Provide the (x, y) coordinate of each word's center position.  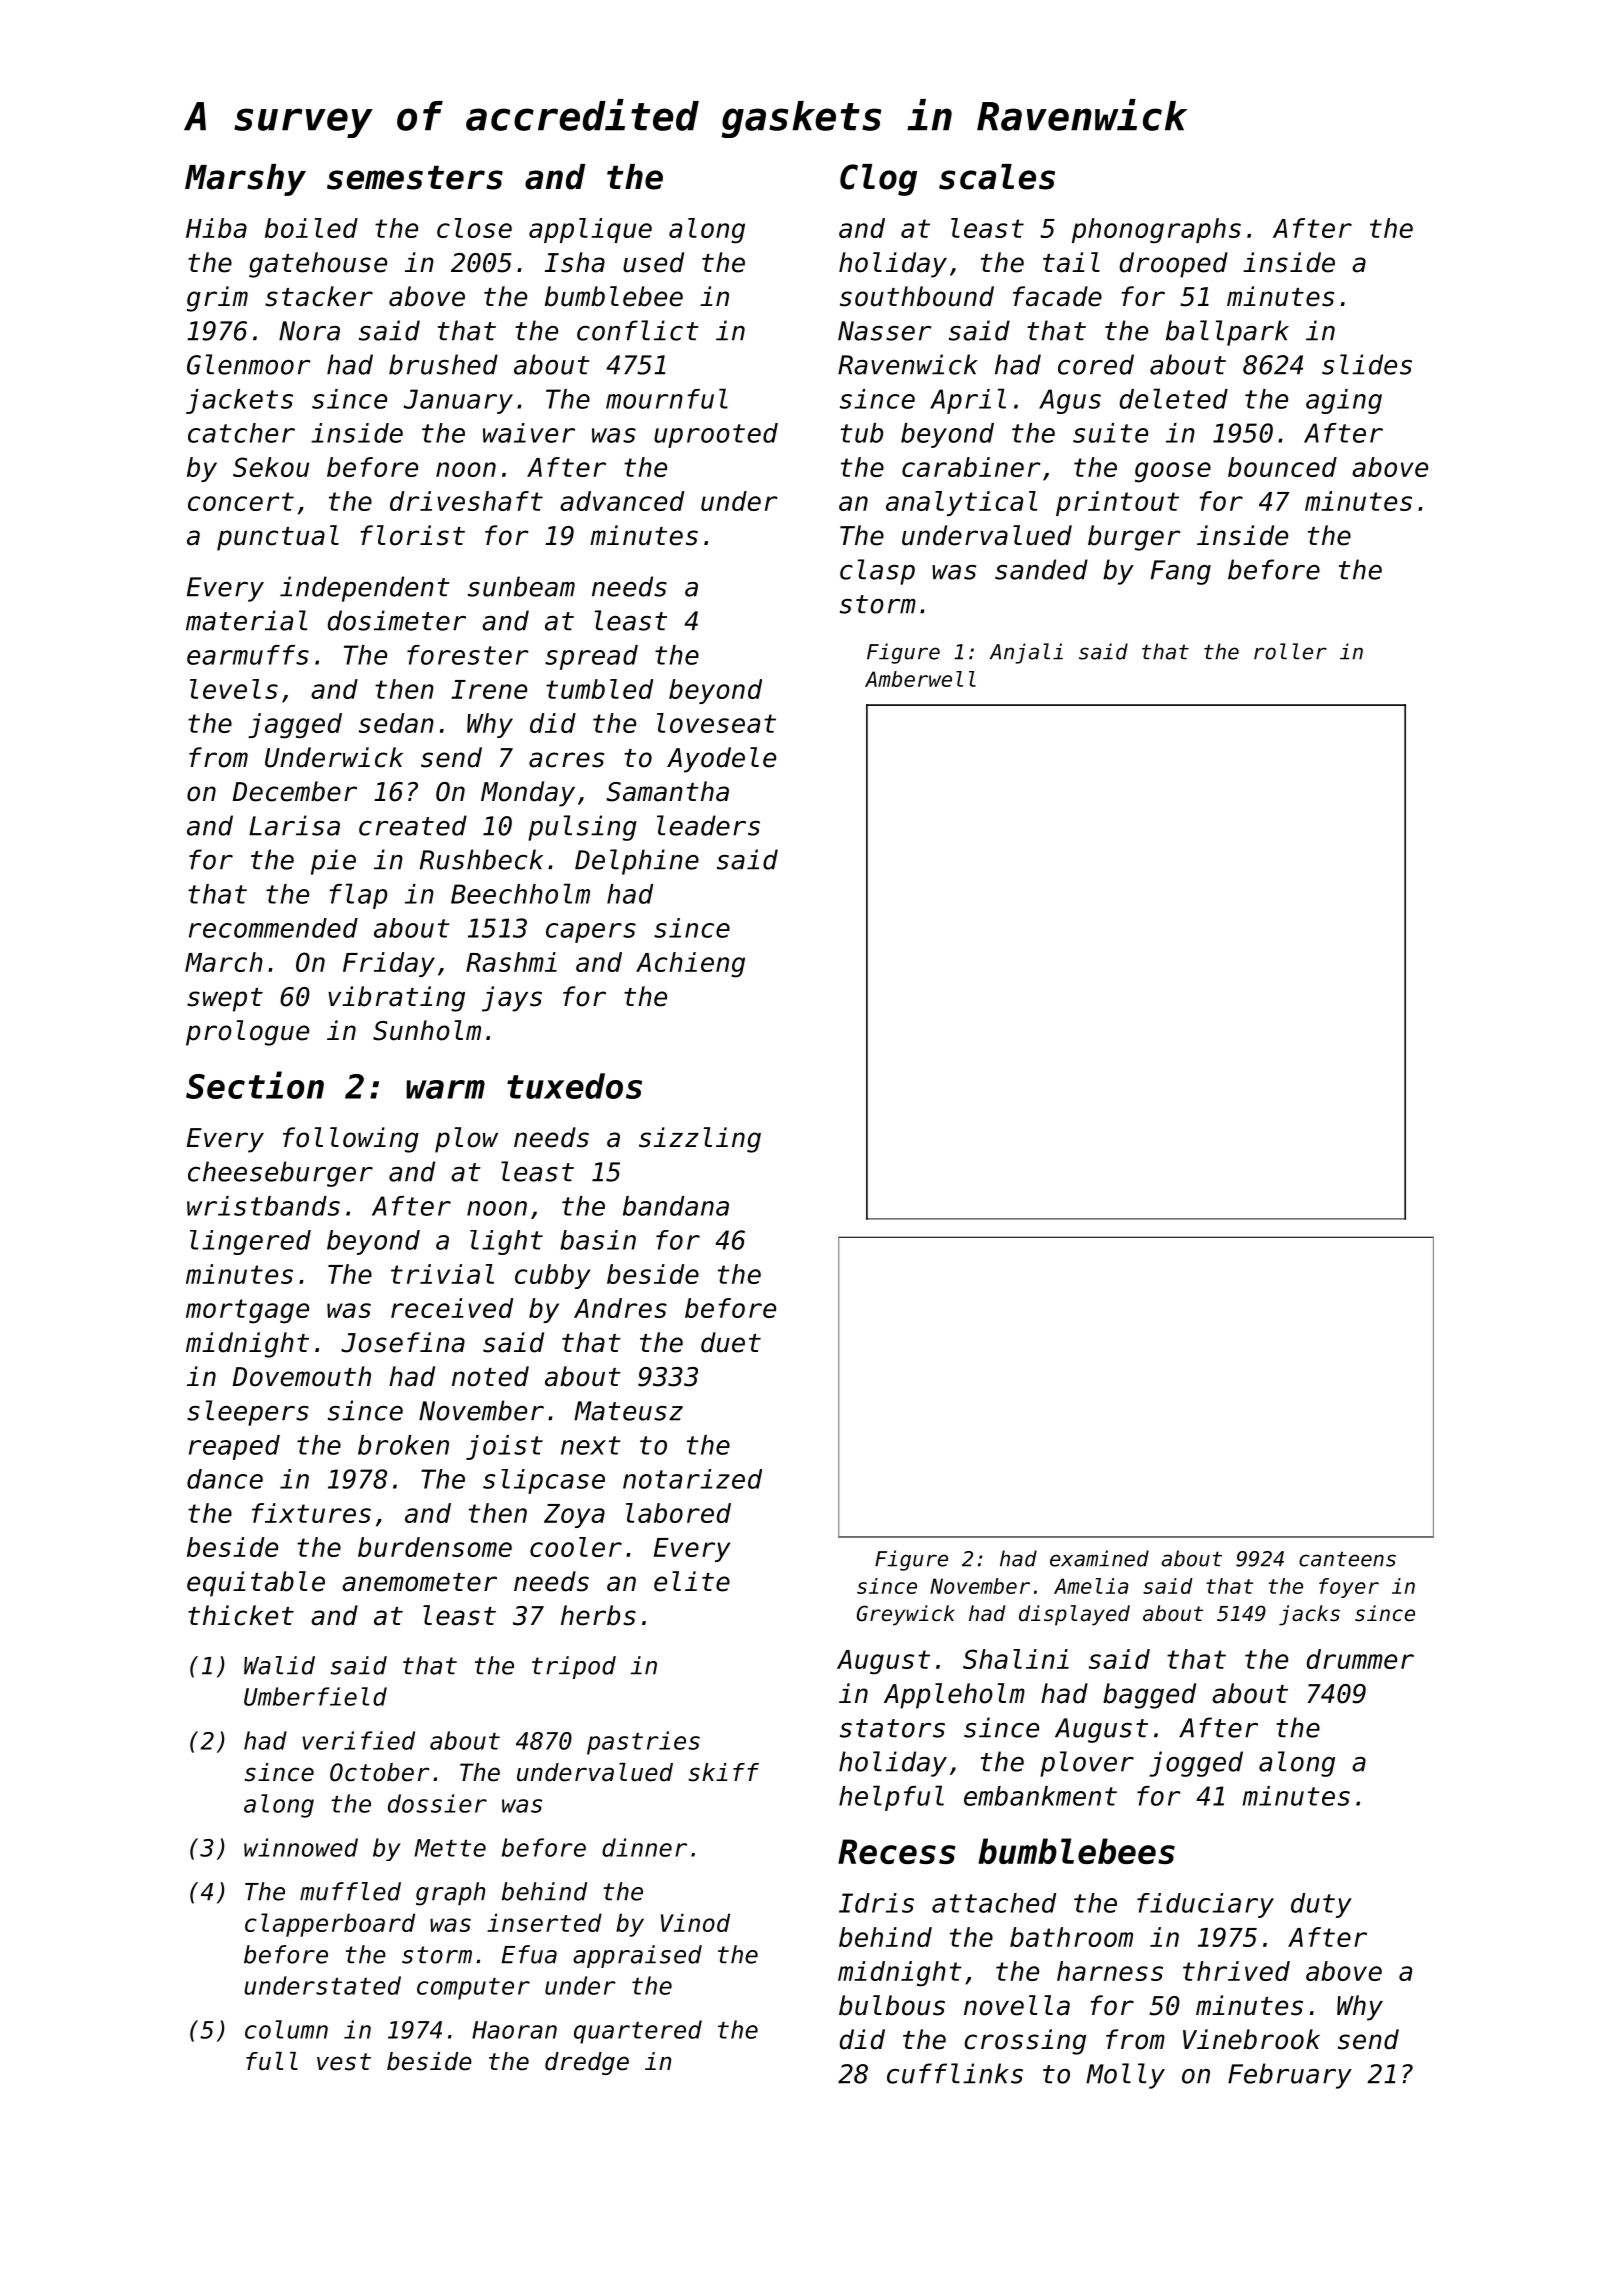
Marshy (245, 180)
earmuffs (248, 655)
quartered (638, 2032)
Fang (1181, 572)
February (1290, 2076)
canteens (1347, 1559)
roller (1290, 651)
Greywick (906, 1615)
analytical (961, 503)
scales (997, 177)
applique (590, 230)
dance (225, 1479)
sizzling (700, 1140)
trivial (442, 1274)
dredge (587, 2063)
